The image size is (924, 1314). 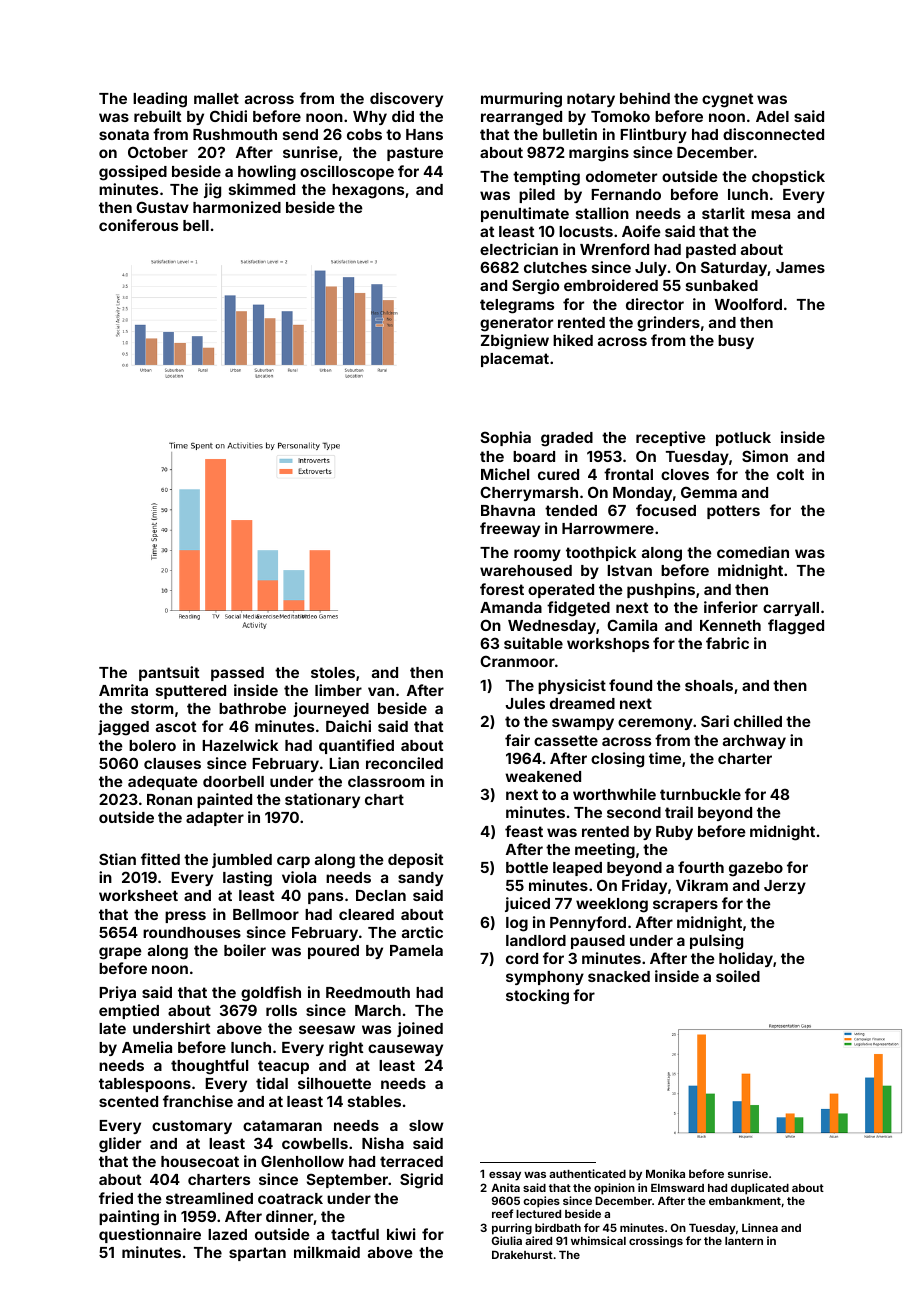 I want to click on potluck, so click(x=743, y=439).
